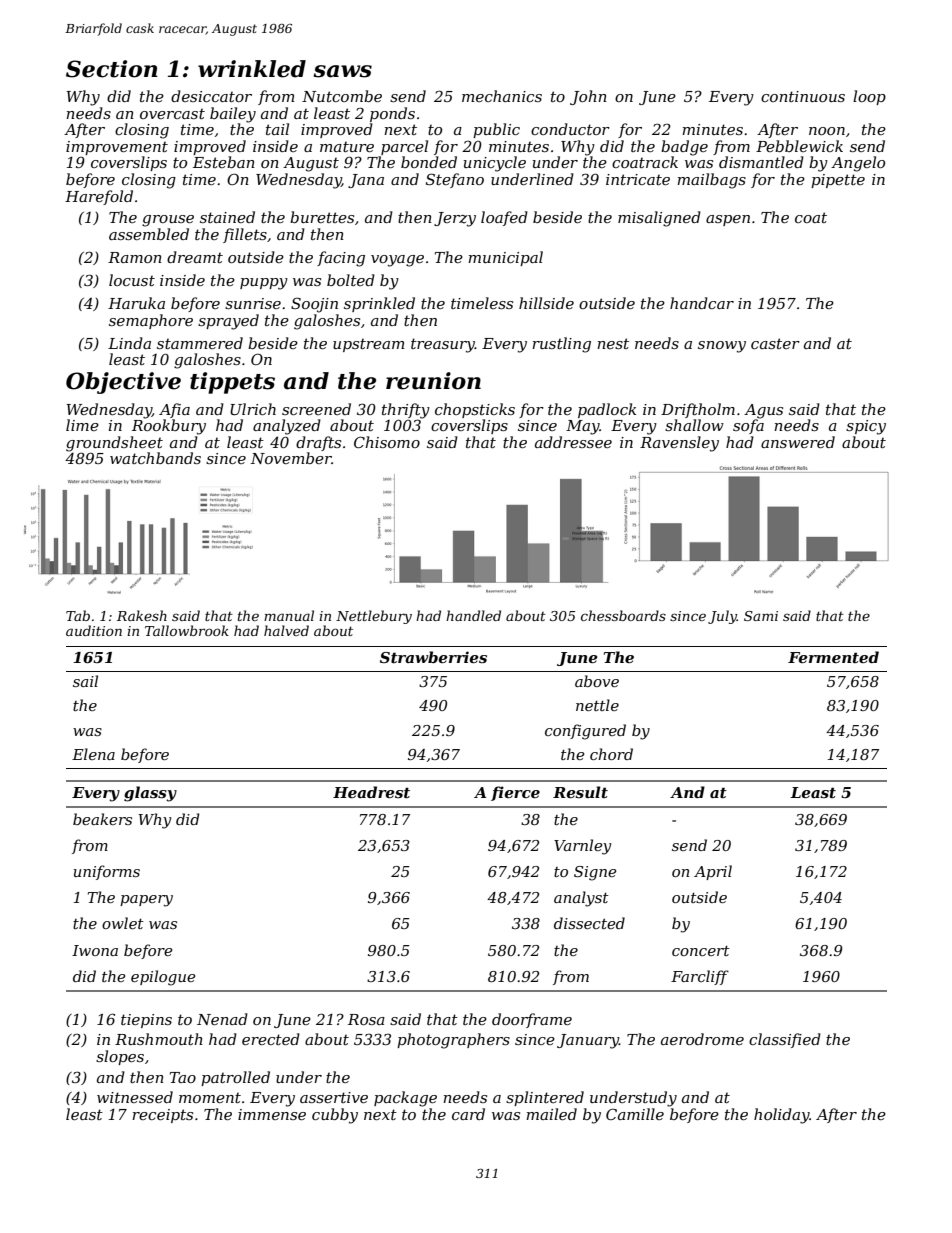  What do you see at coordinates (232, 383) in the screenshot?
I see `tippets` at bounding box center [232, 383].
